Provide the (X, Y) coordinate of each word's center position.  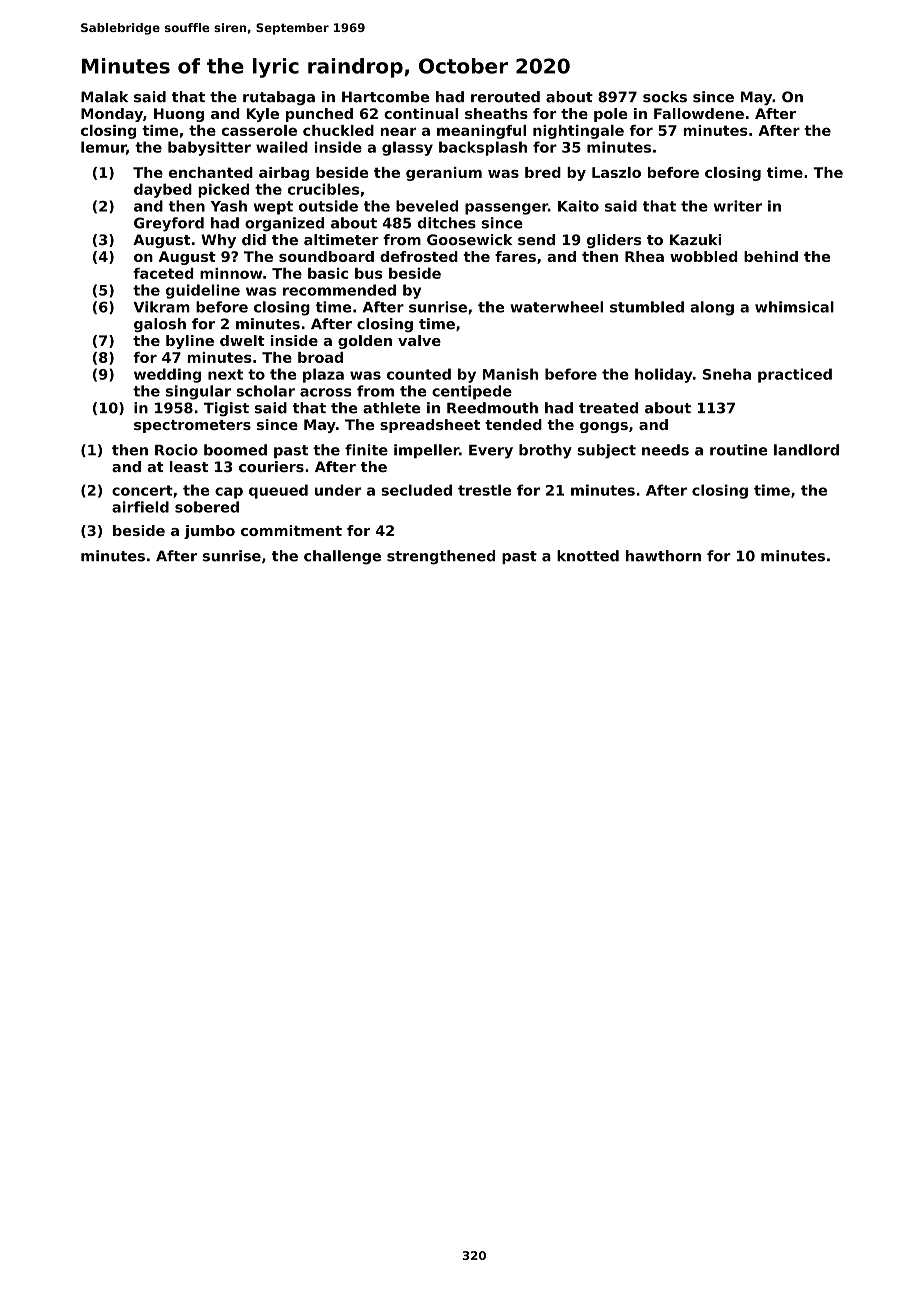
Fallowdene (699, 113)
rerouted (505, 97)
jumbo (209, 532)
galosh (160, 325)
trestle (484, 490)
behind (771, 256)
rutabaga (279, 98)
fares (515, 256)
